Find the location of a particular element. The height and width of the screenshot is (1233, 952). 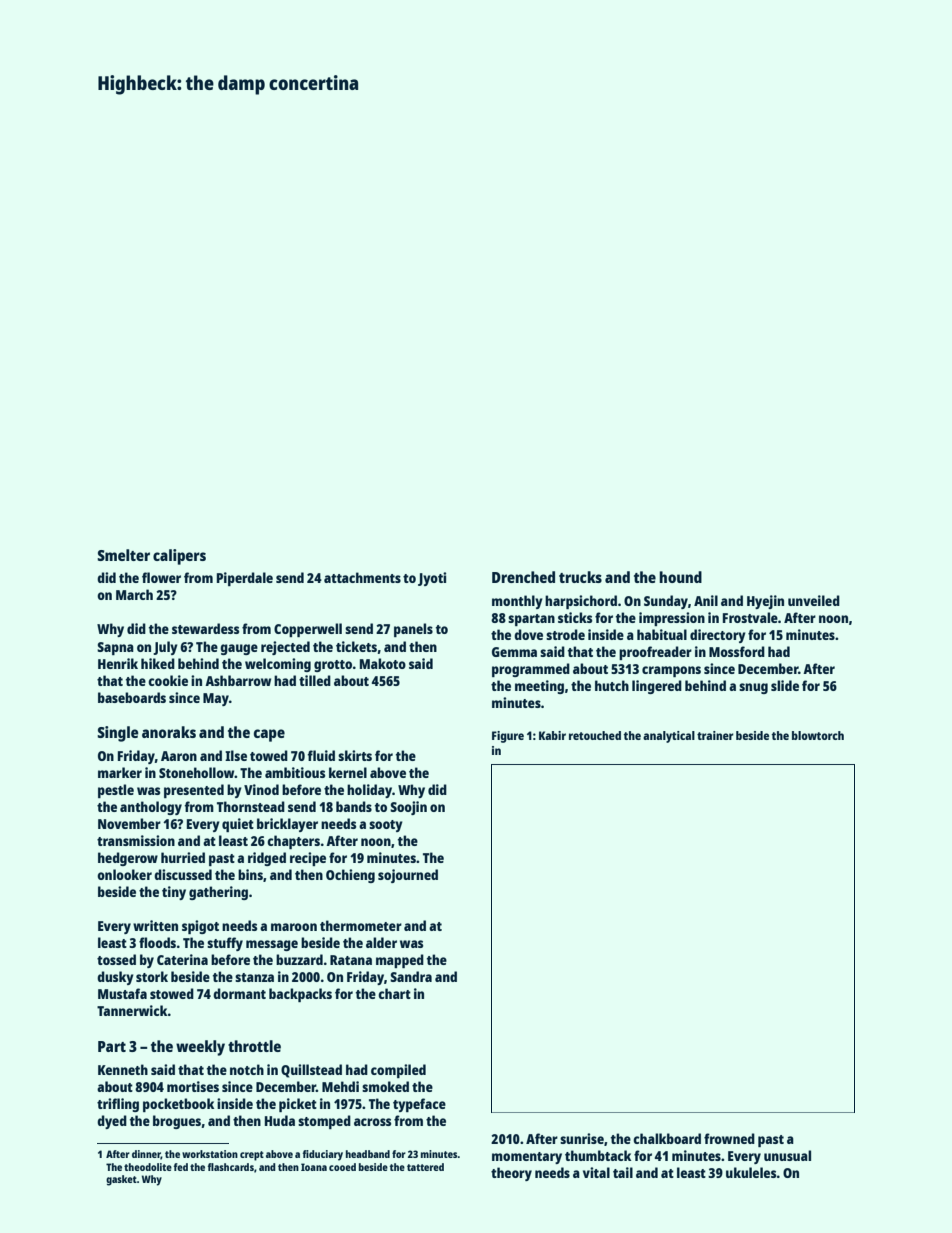

dove is located at coordinates (528, 634).
